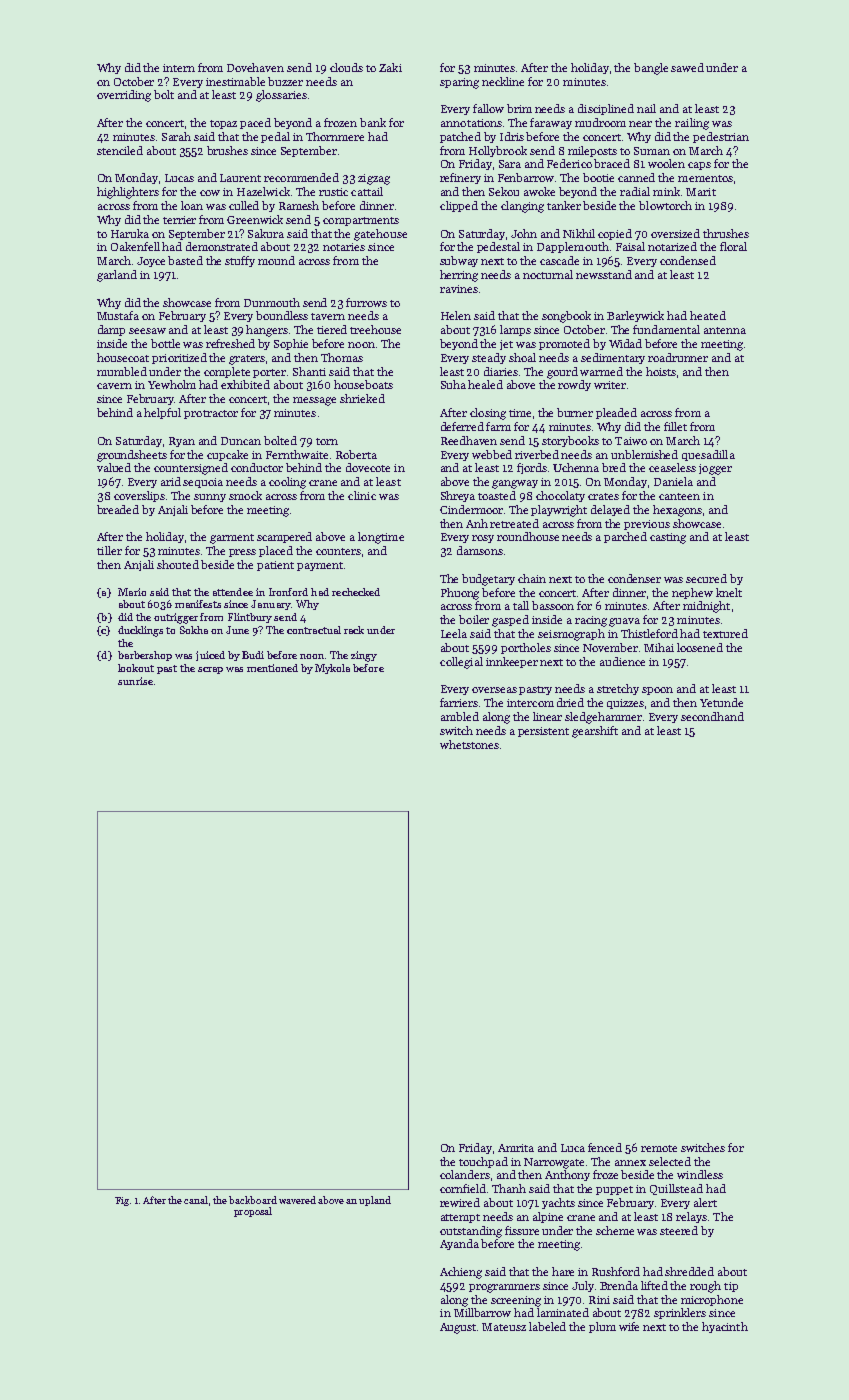  I want to click on pedestrian, so click(721, 137).
